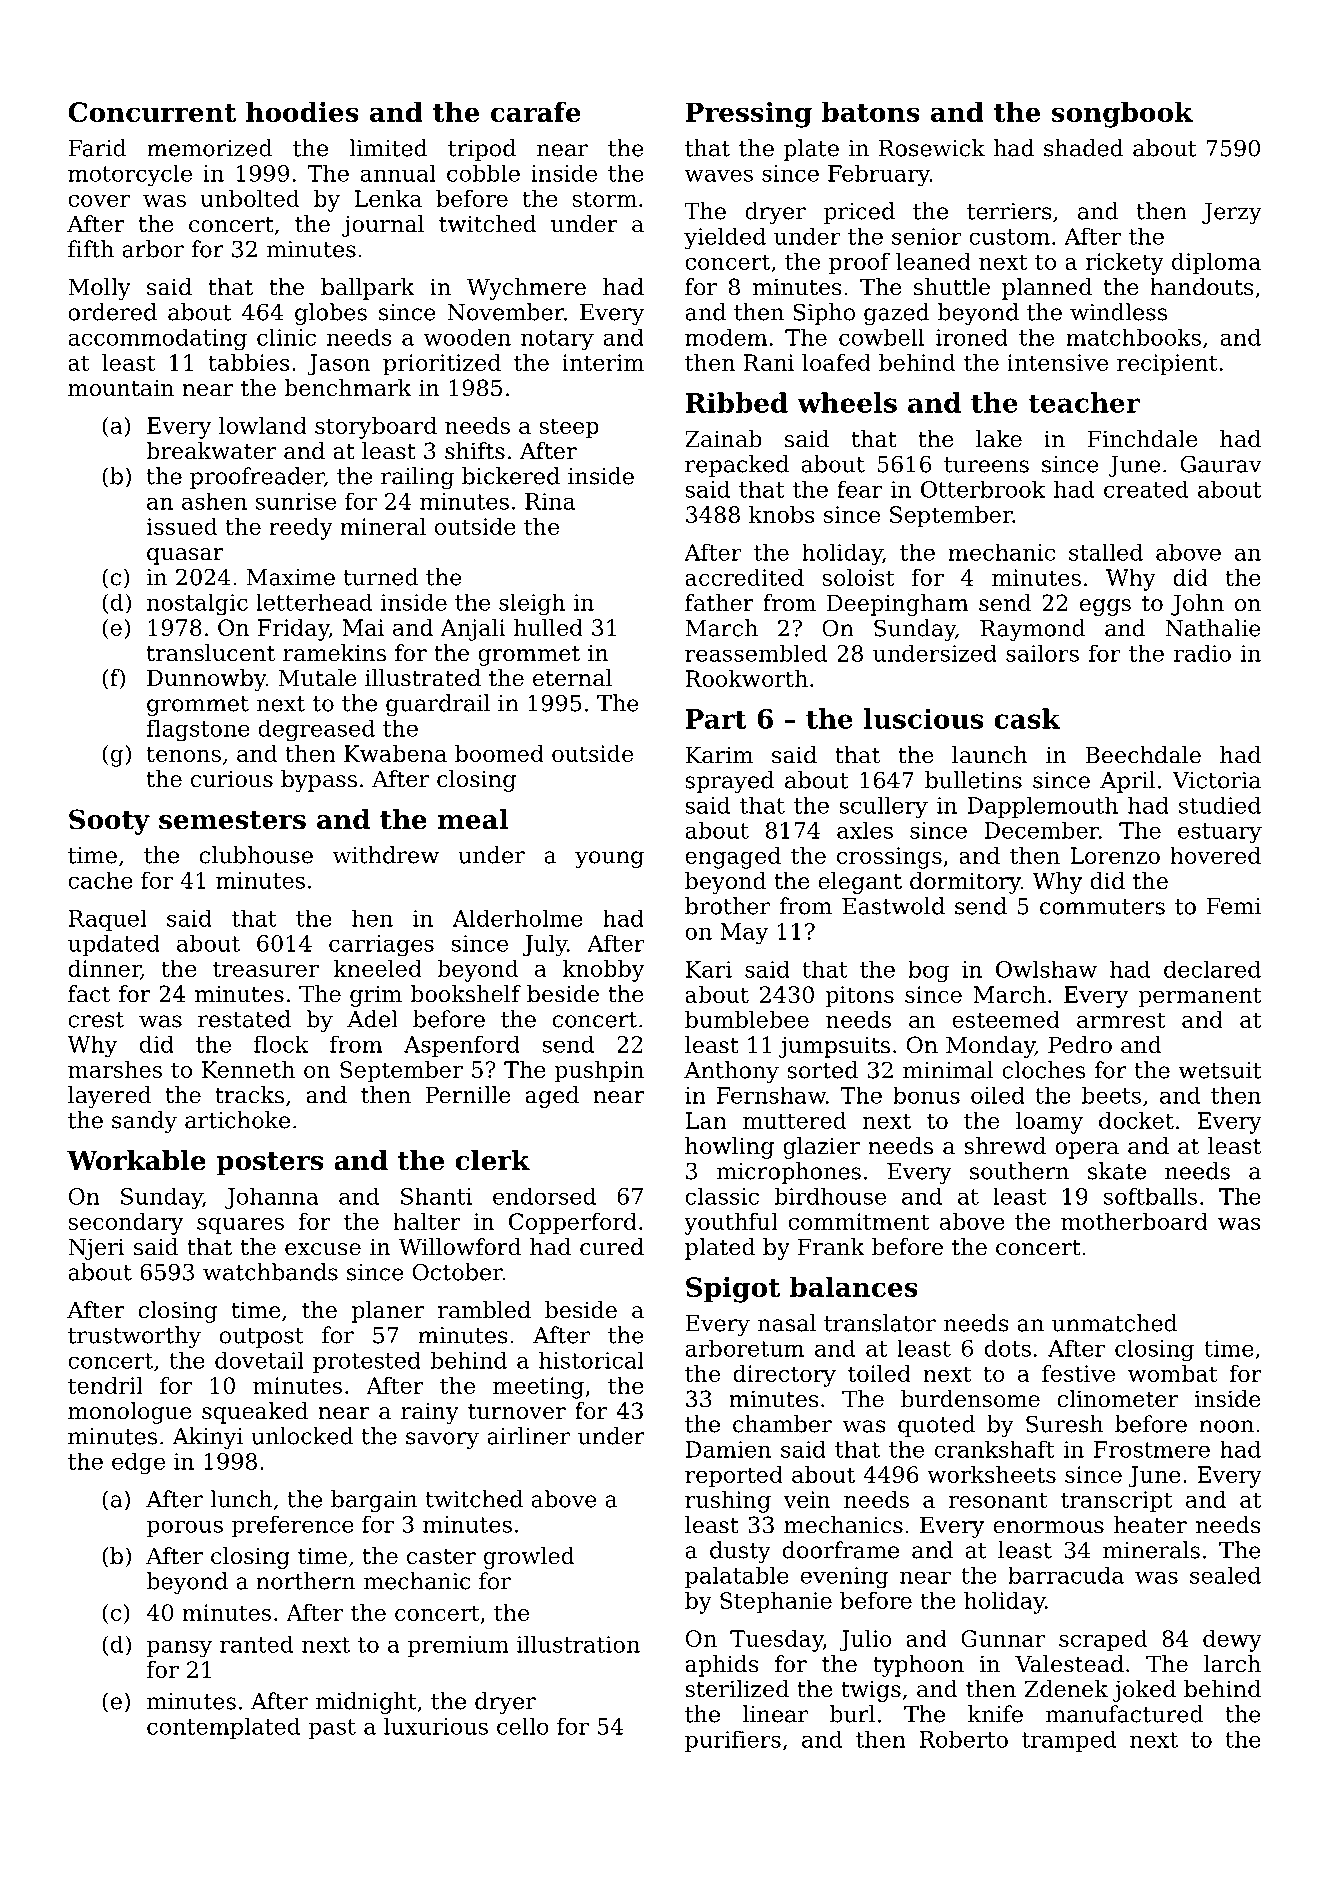 This page has width=1329, height=1880. Describe the element at coordinates (136, 1160) in the page. I see `Workable` at that location.
